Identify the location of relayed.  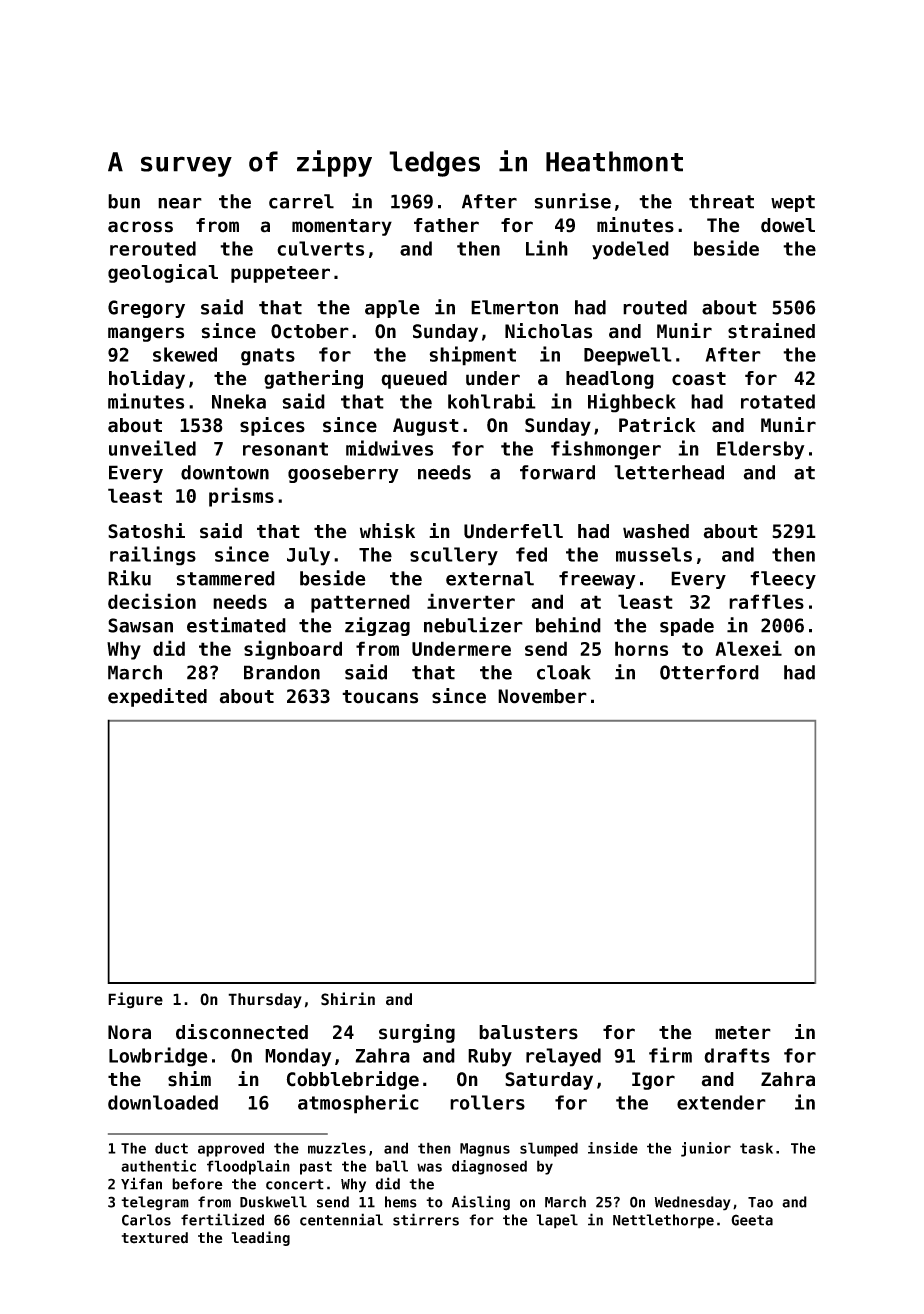
(563, 1057).
